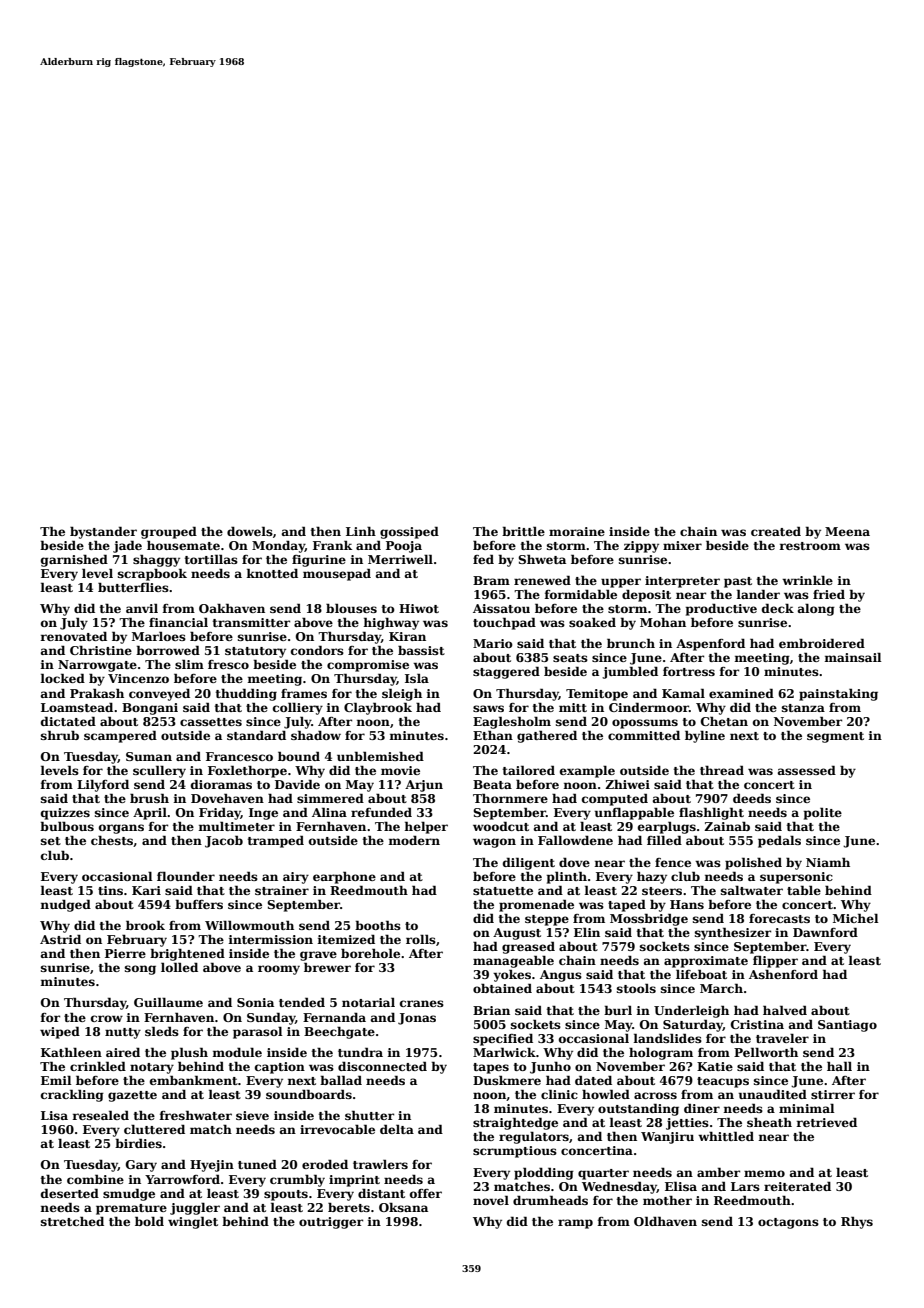  Describe the element at coordinates (400, 770) in the image. I see `movie` at that location.
